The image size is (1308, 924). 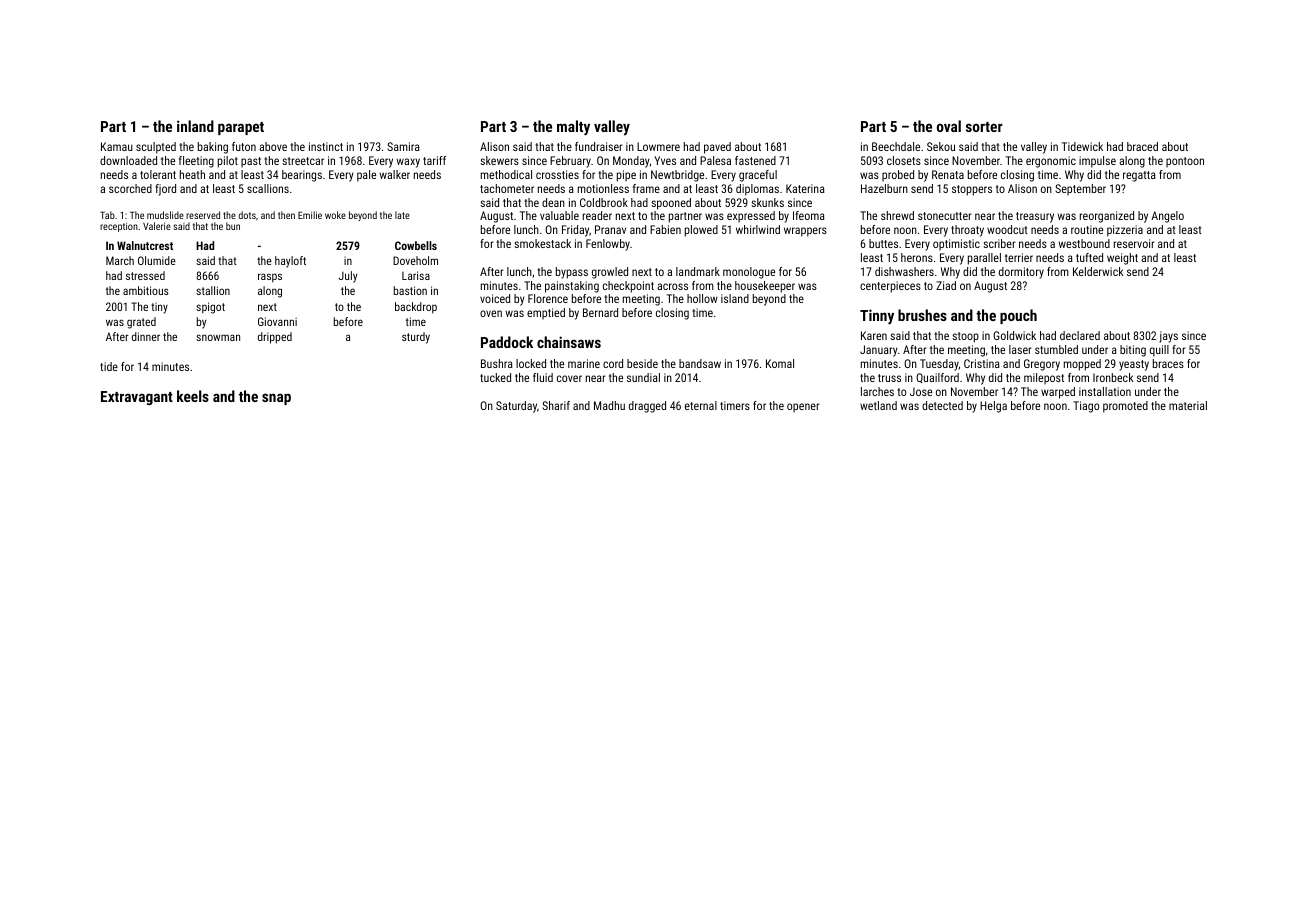 What do you see at coordinates (195, 126) in the screenshot?
I see `inland` at bounding box center [195, 126].
